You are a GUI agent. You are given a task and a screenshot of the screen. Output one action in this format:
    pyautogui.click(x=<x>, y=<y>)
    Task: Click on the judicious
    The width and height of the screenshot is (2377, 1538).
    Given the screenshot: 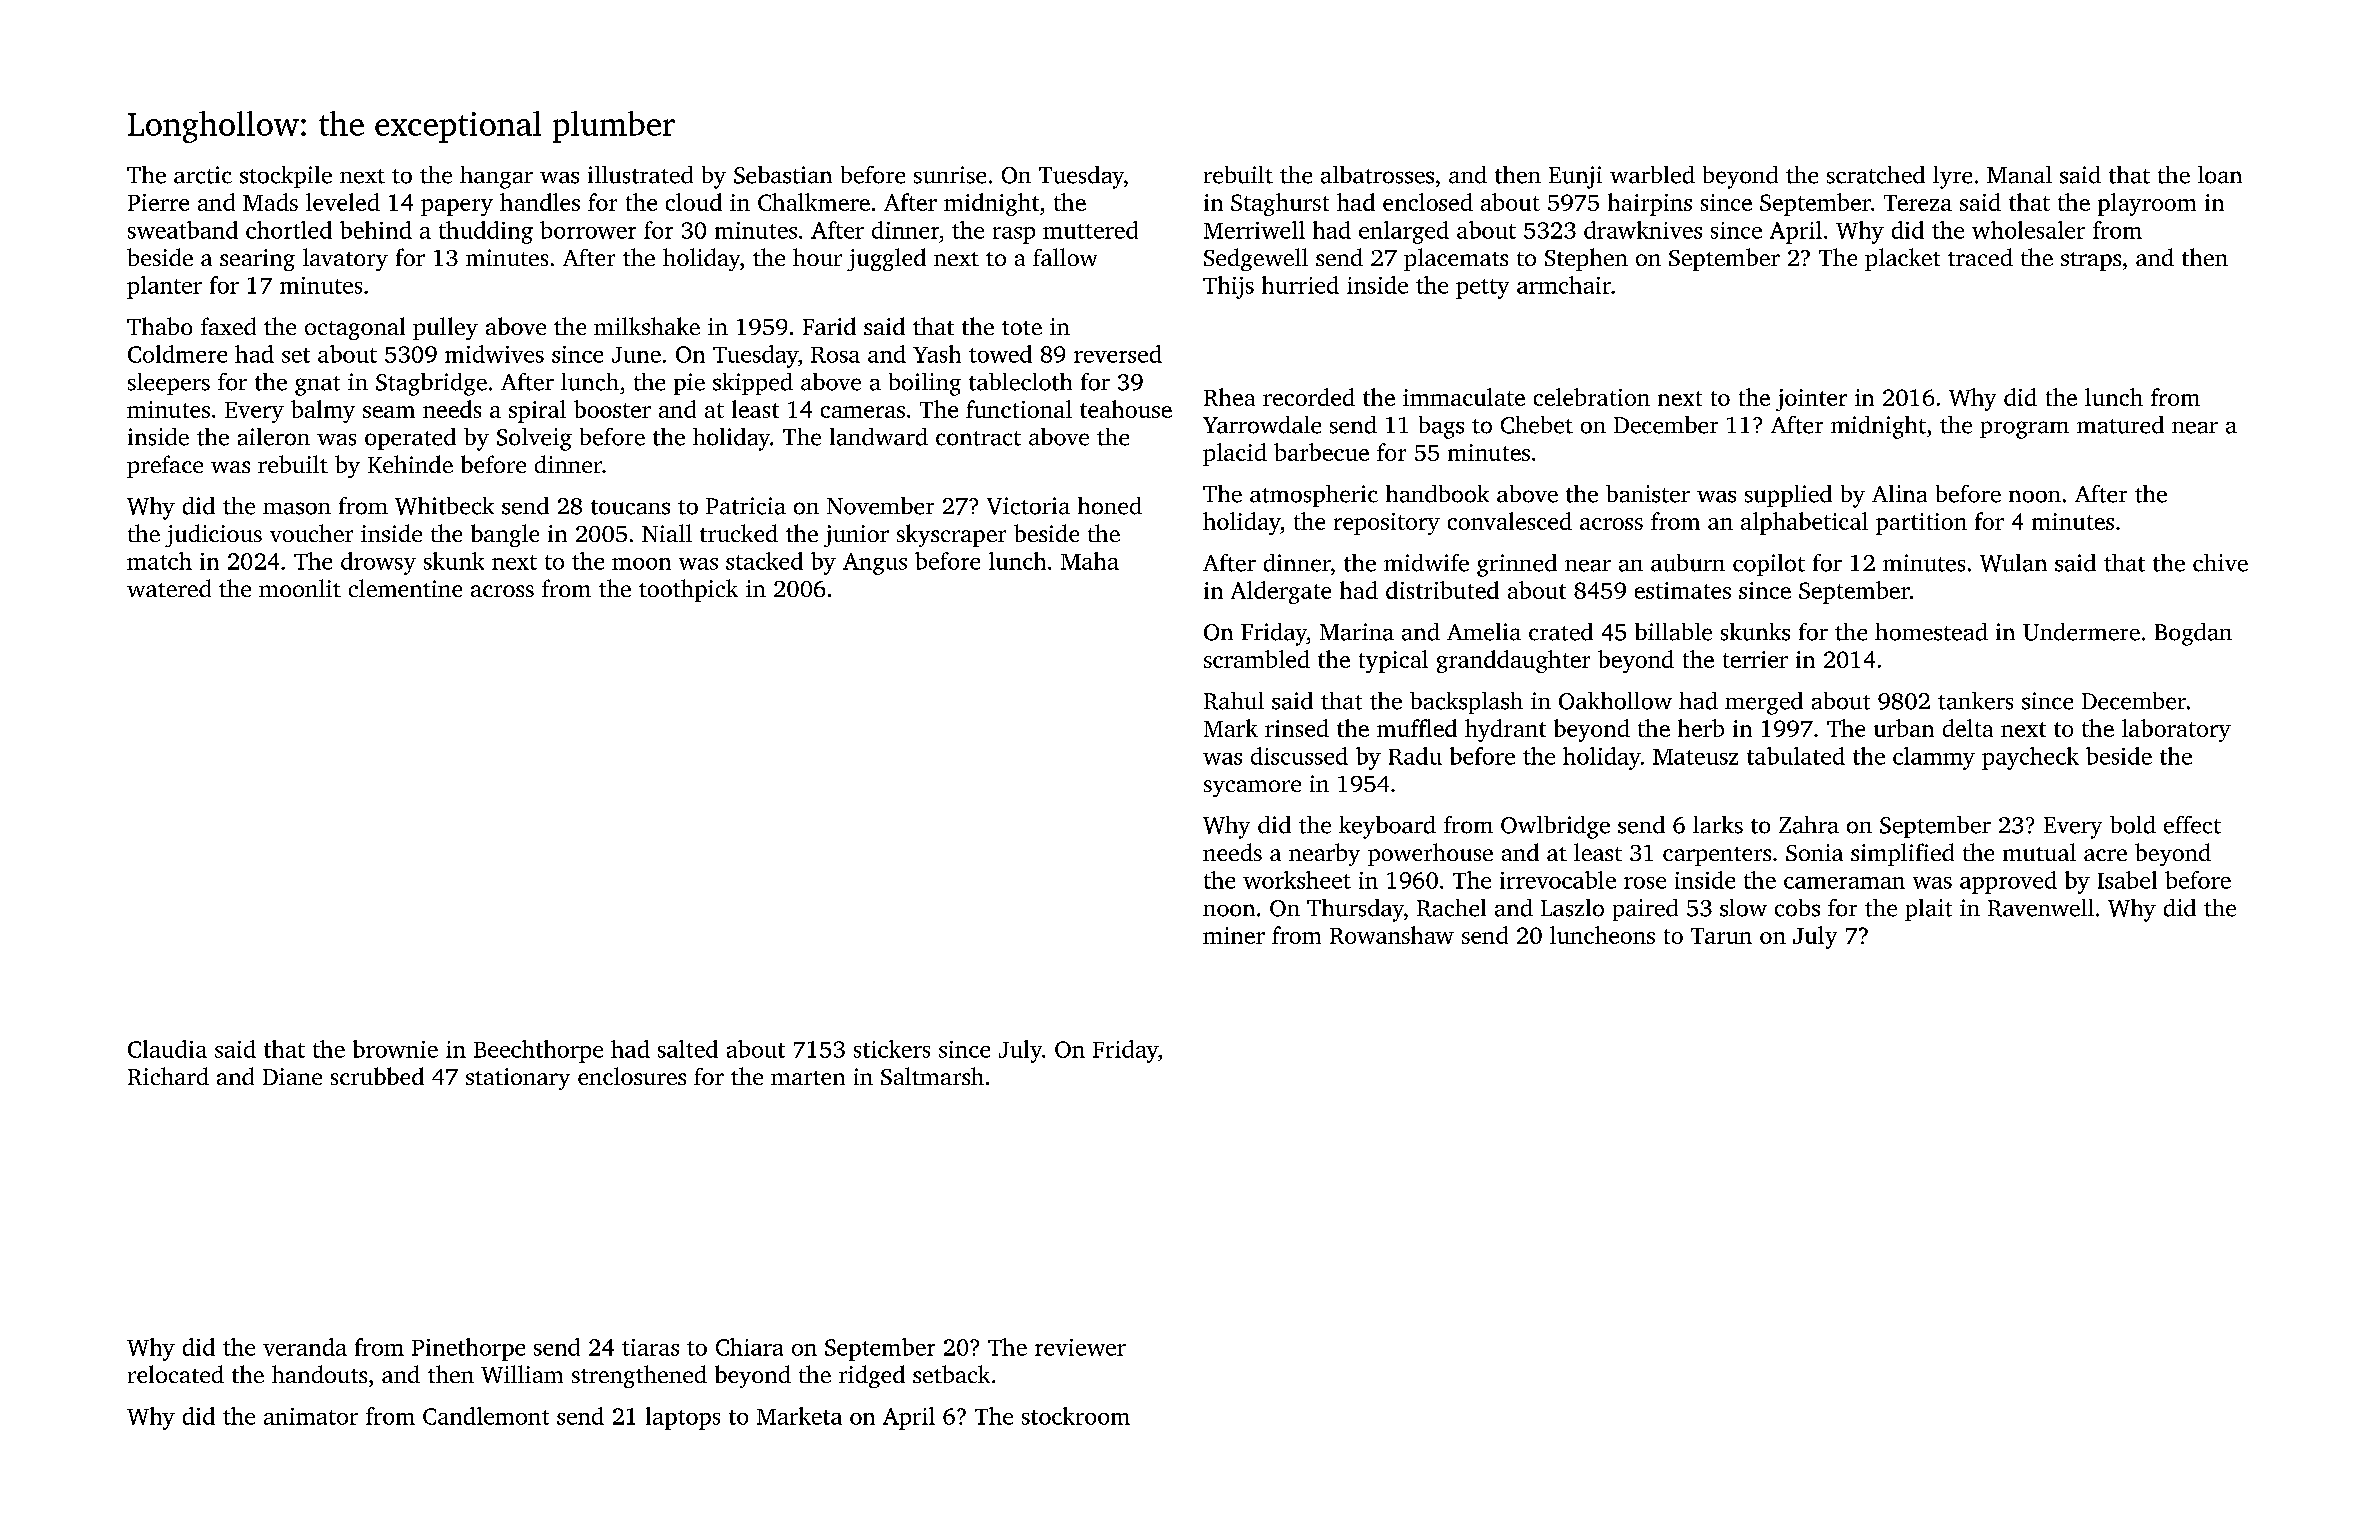 What is the action you would take?
    pyautogui.click(x=213, y=535)
